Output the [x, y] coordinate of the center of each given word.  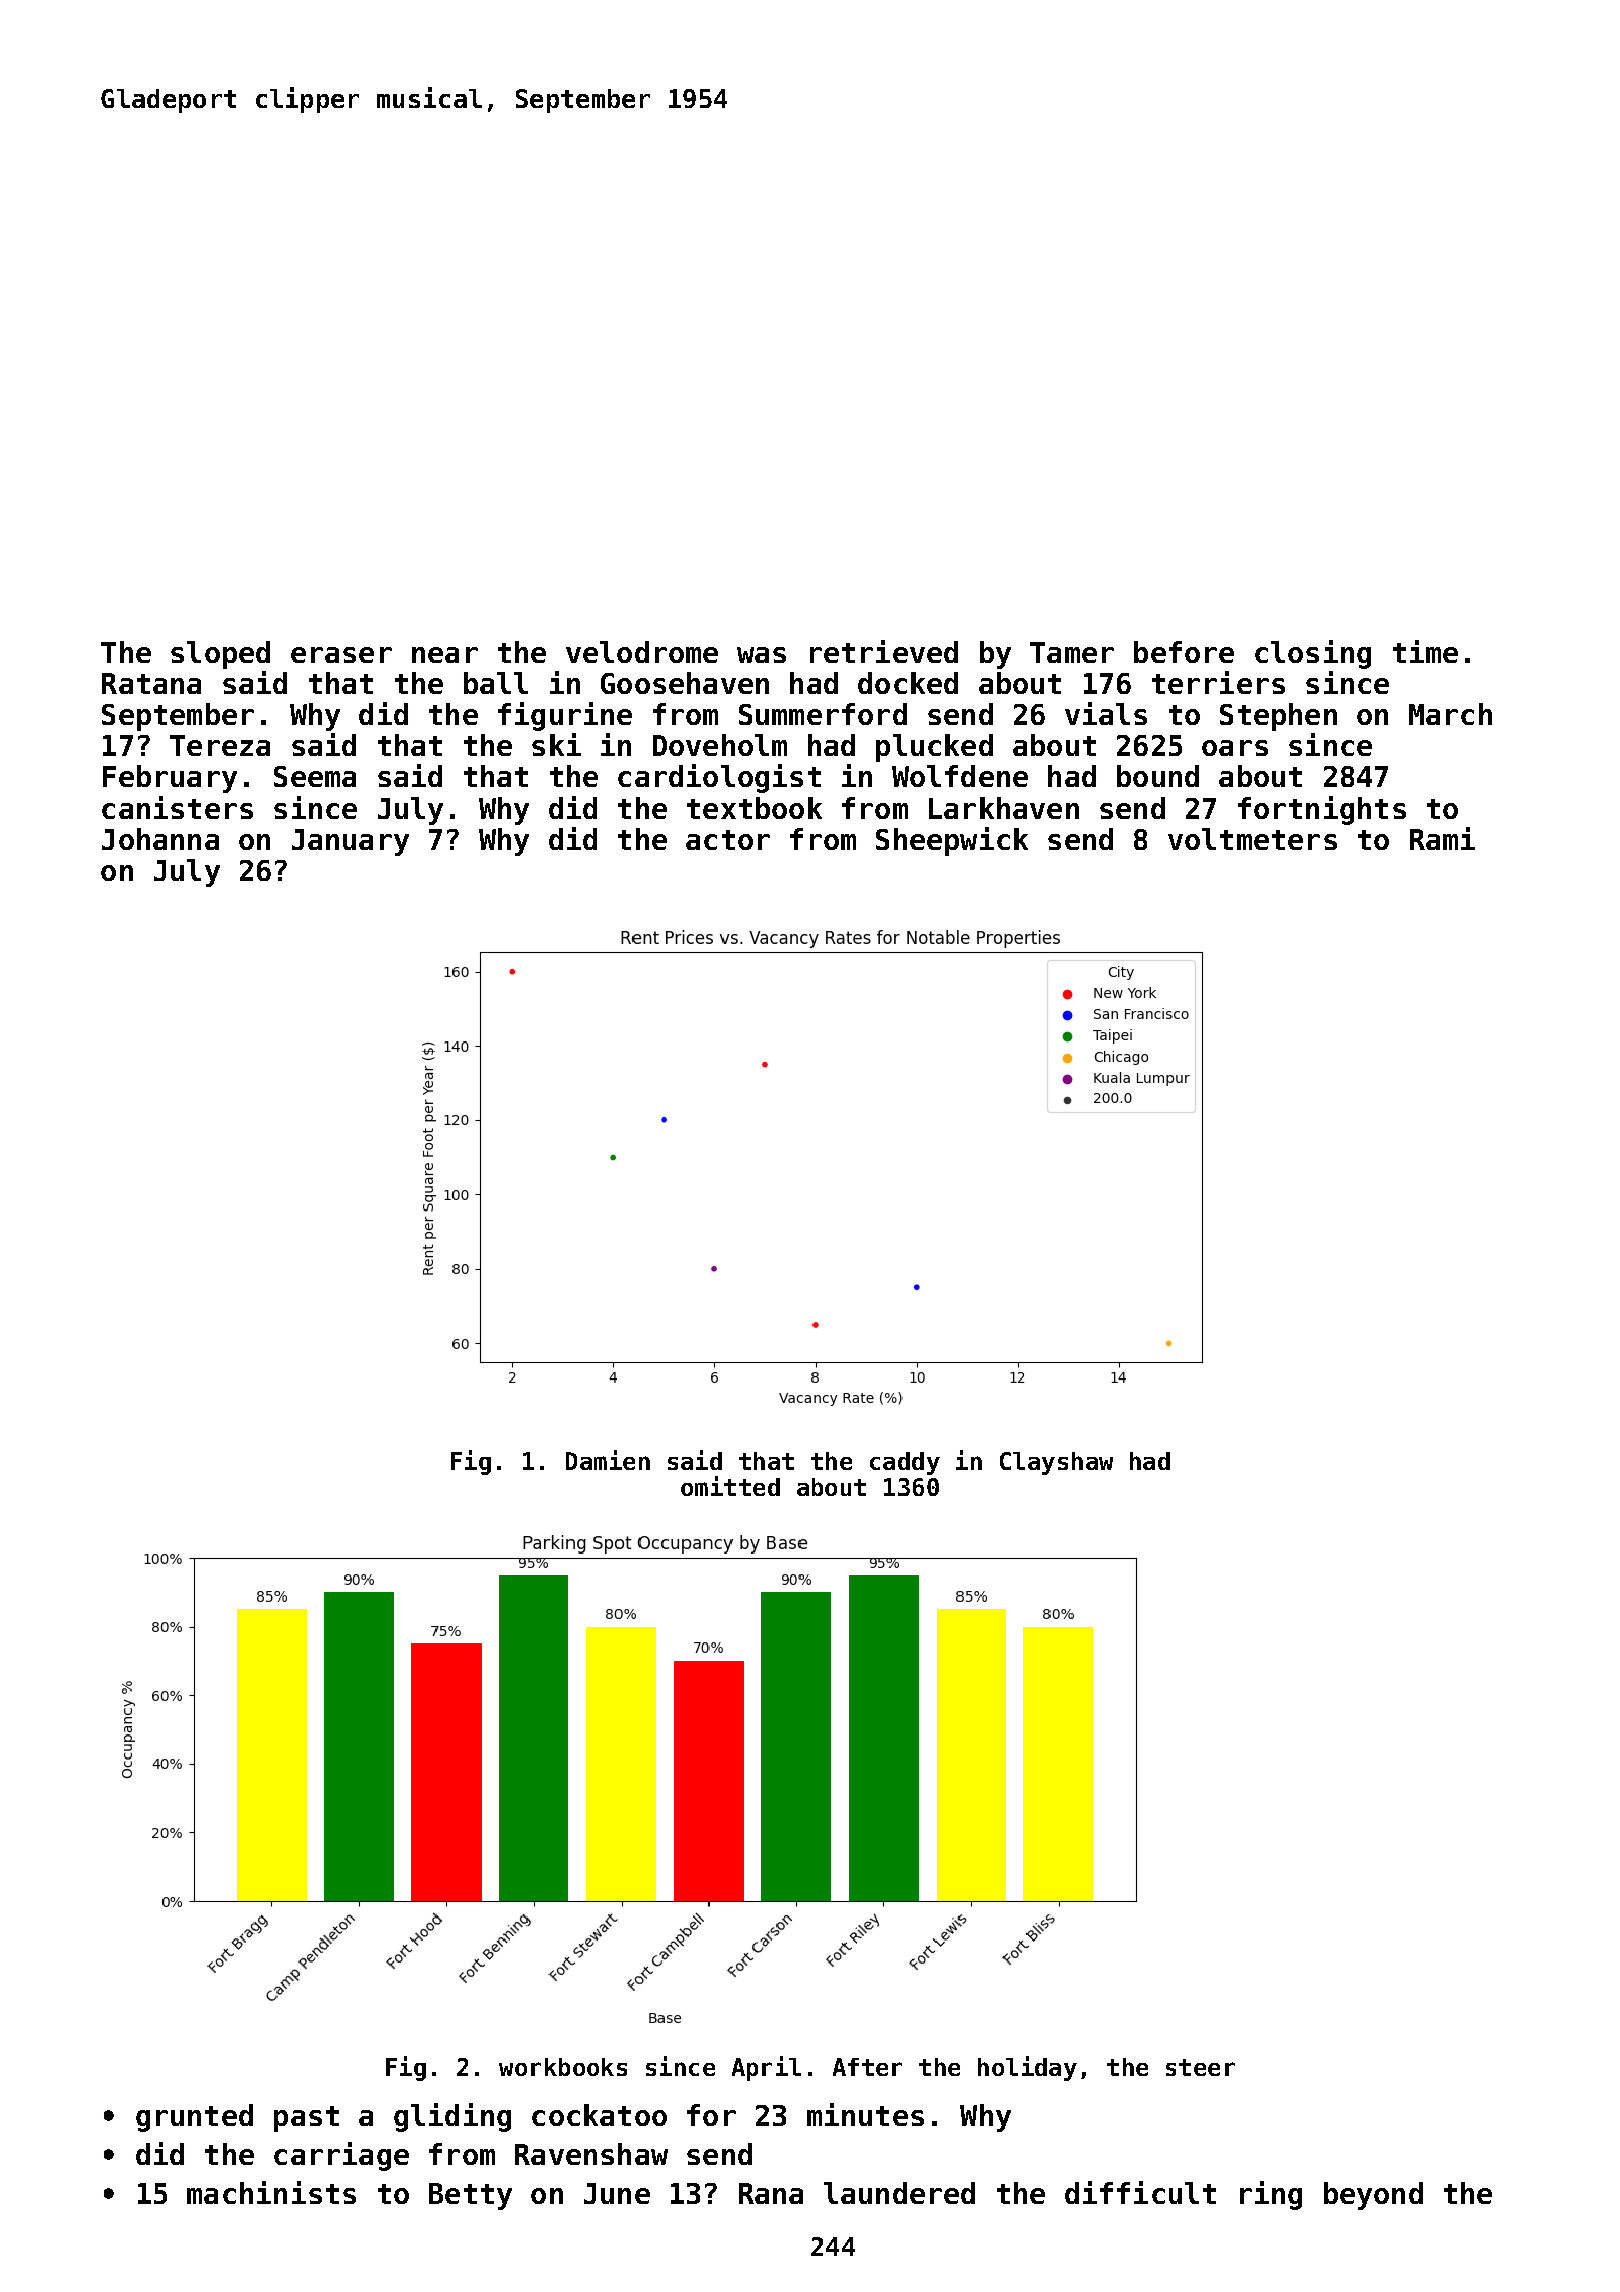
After [867, 2067]
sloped [220, 655]
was [761, 655]
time [1425, 651]
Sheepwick [952, 841]
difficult [1140, 2192]
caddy [905, 1463]
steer [1200, 2067]
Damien [608, 1460]
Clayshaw [1056, 1463]
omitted [730, 1486]
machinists [271, 2192]
